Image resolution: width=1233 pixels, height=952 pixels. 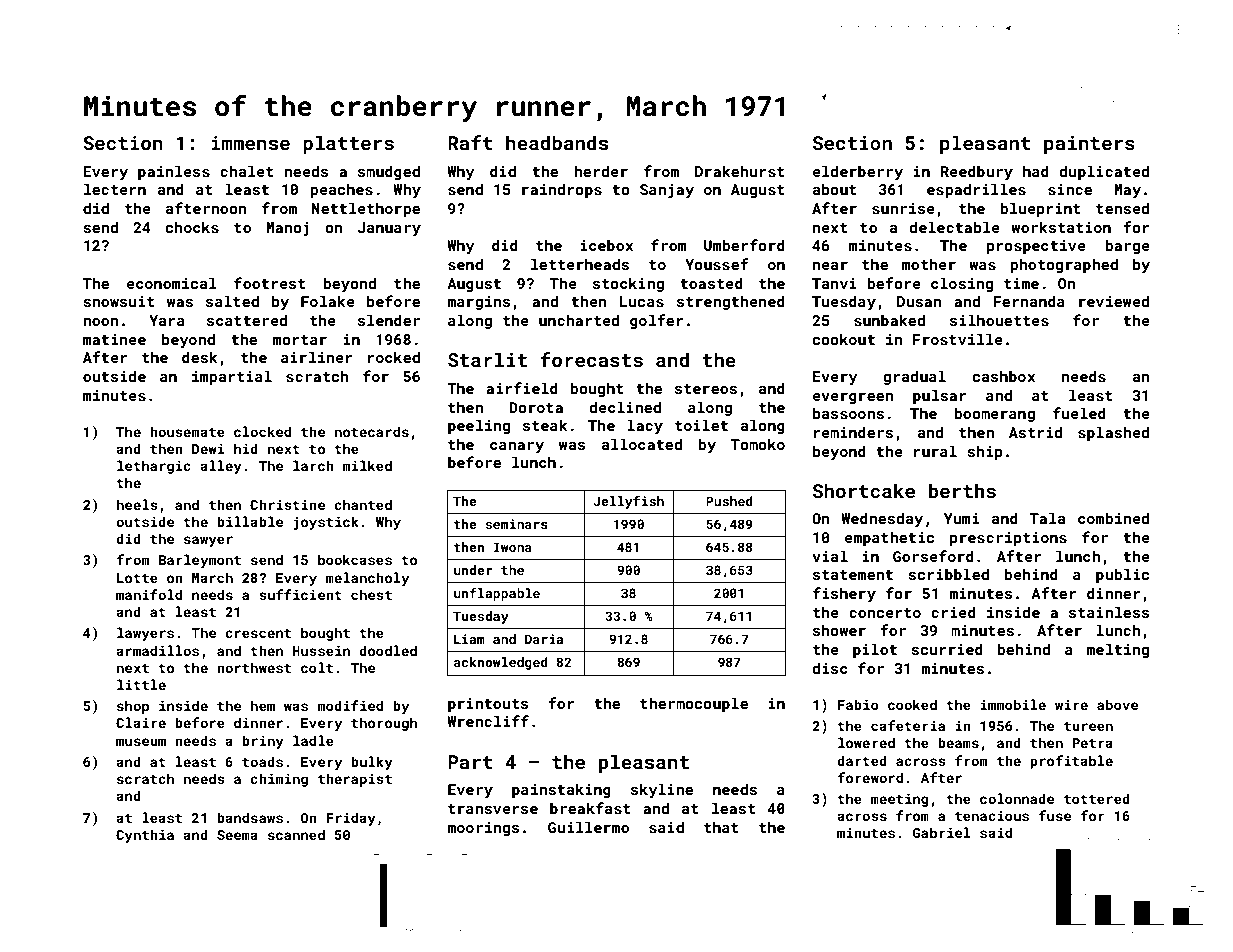 What do you see at coordinates (557, 142) in the screenshot?
I see `headbands` at bounding box center [557, 142].
